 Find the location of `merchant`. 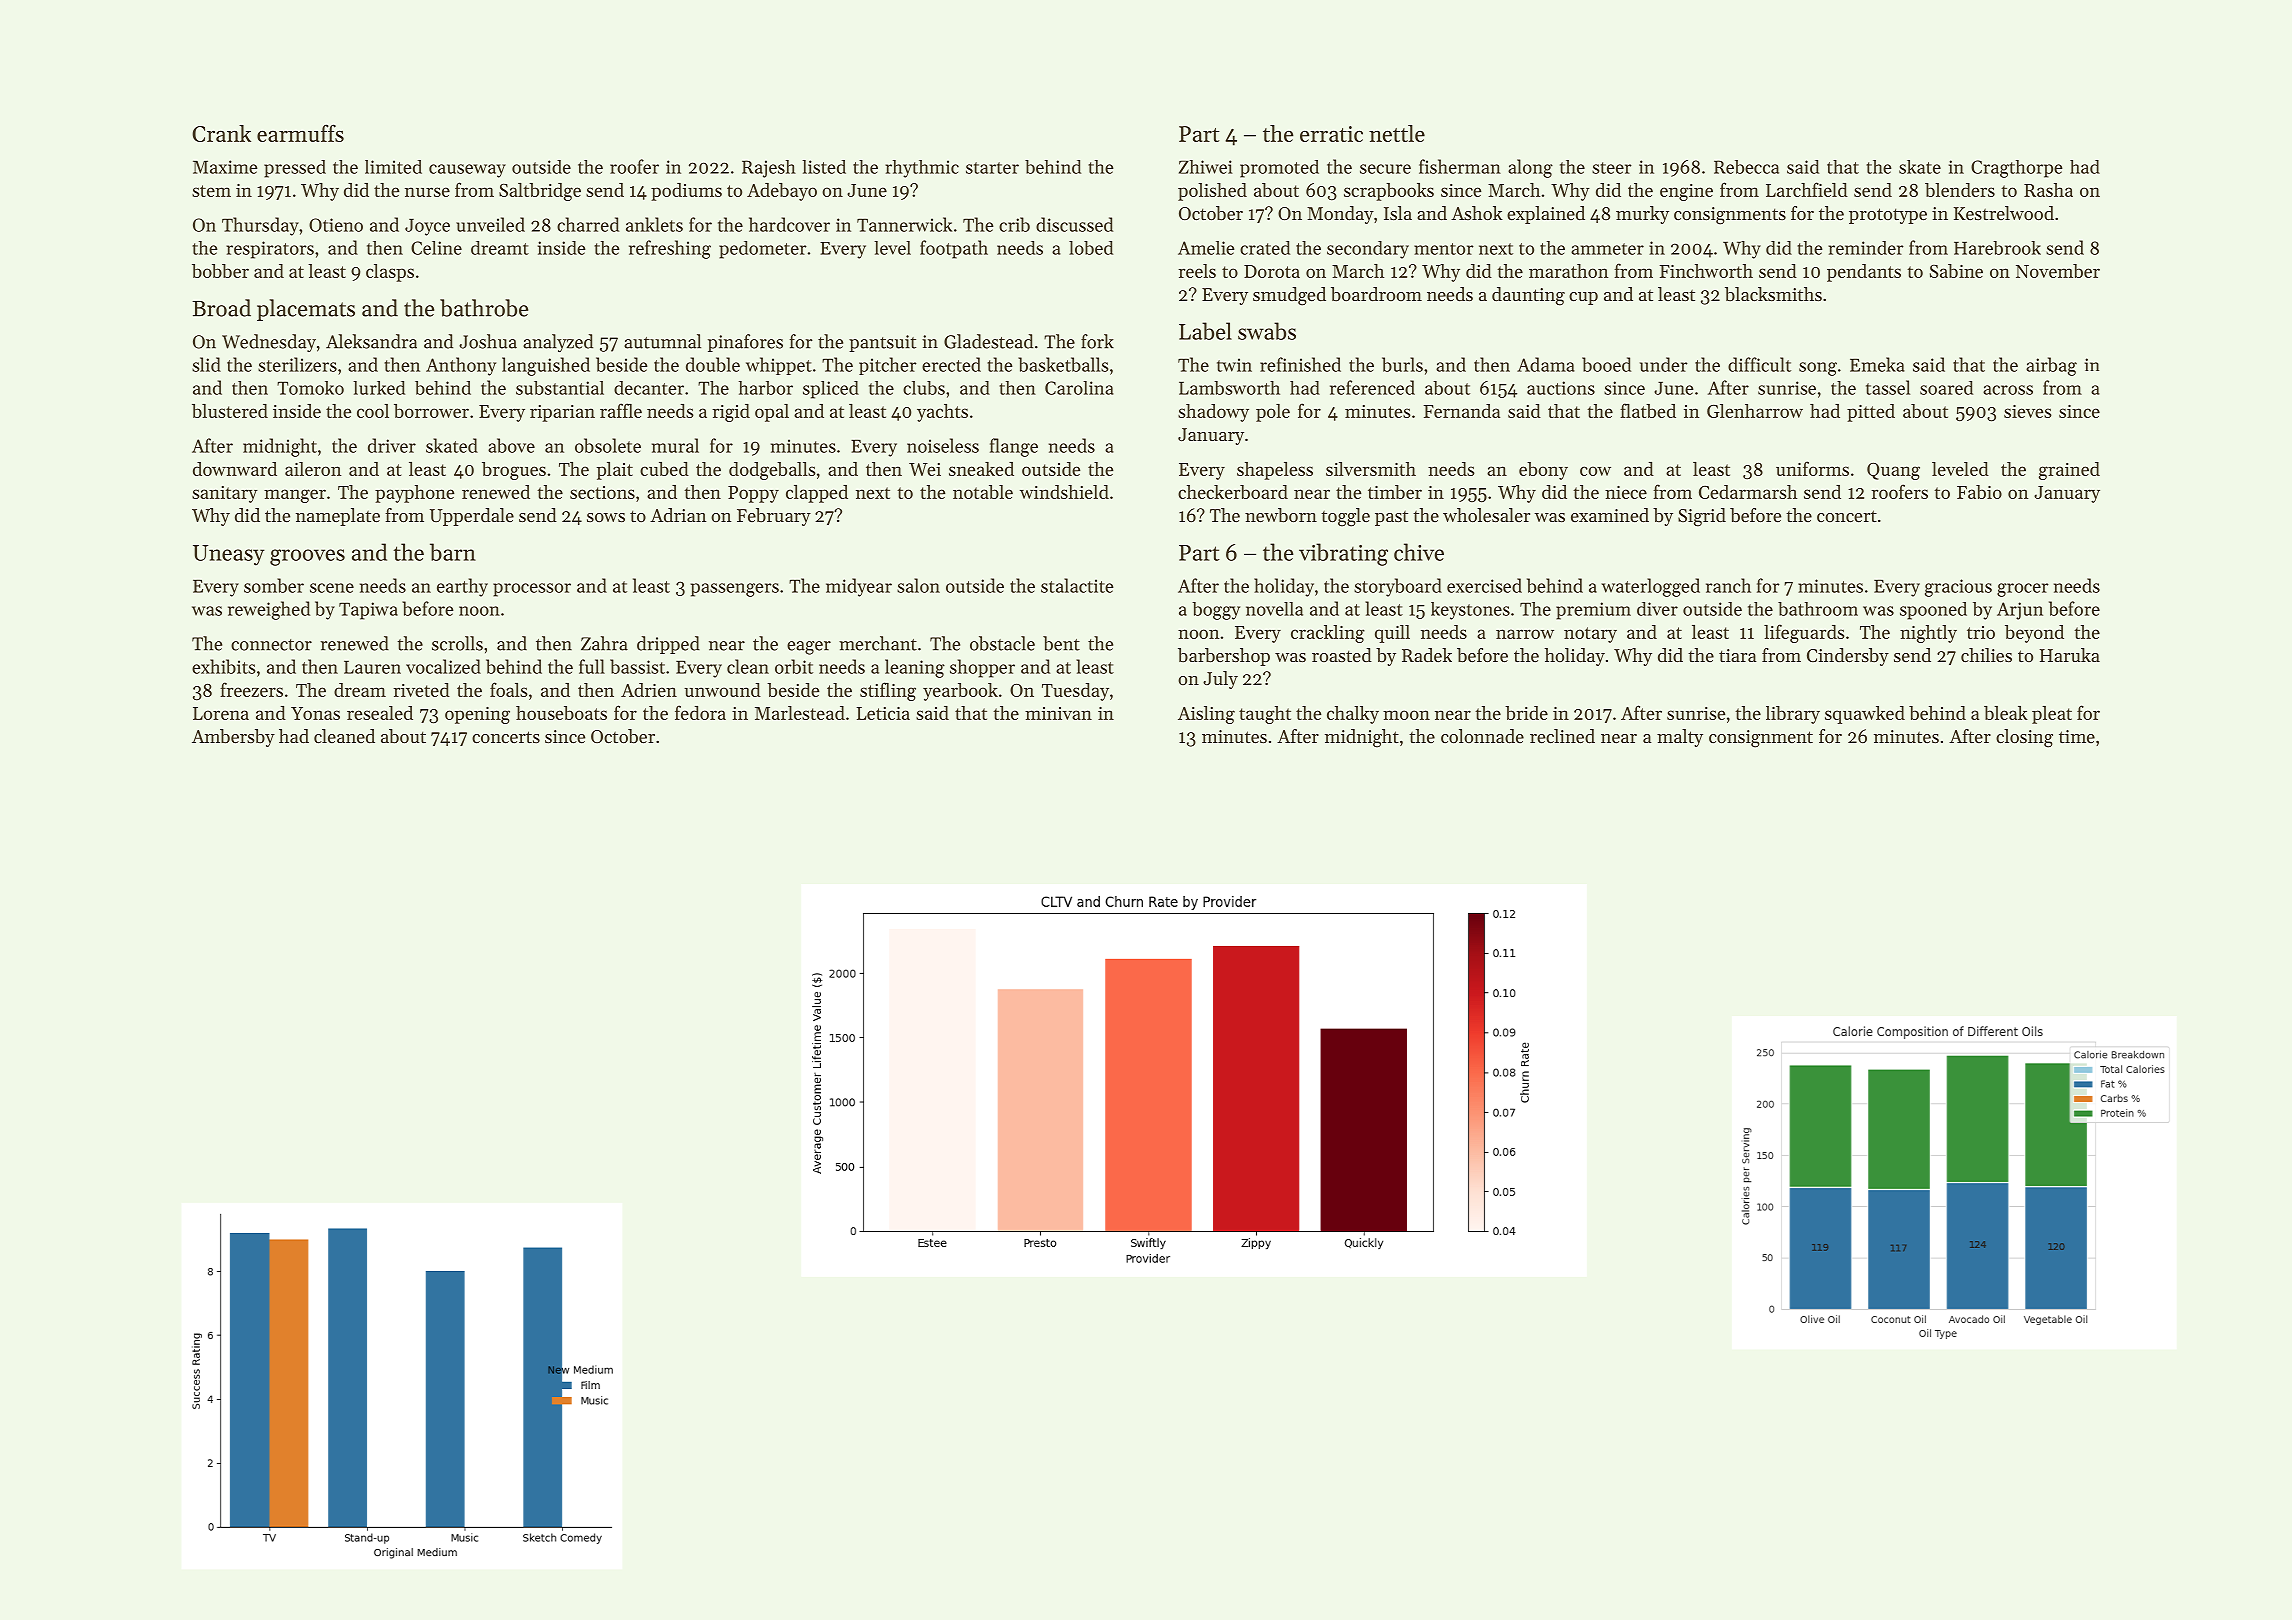

merchant is located at coordinates (878, 643).
